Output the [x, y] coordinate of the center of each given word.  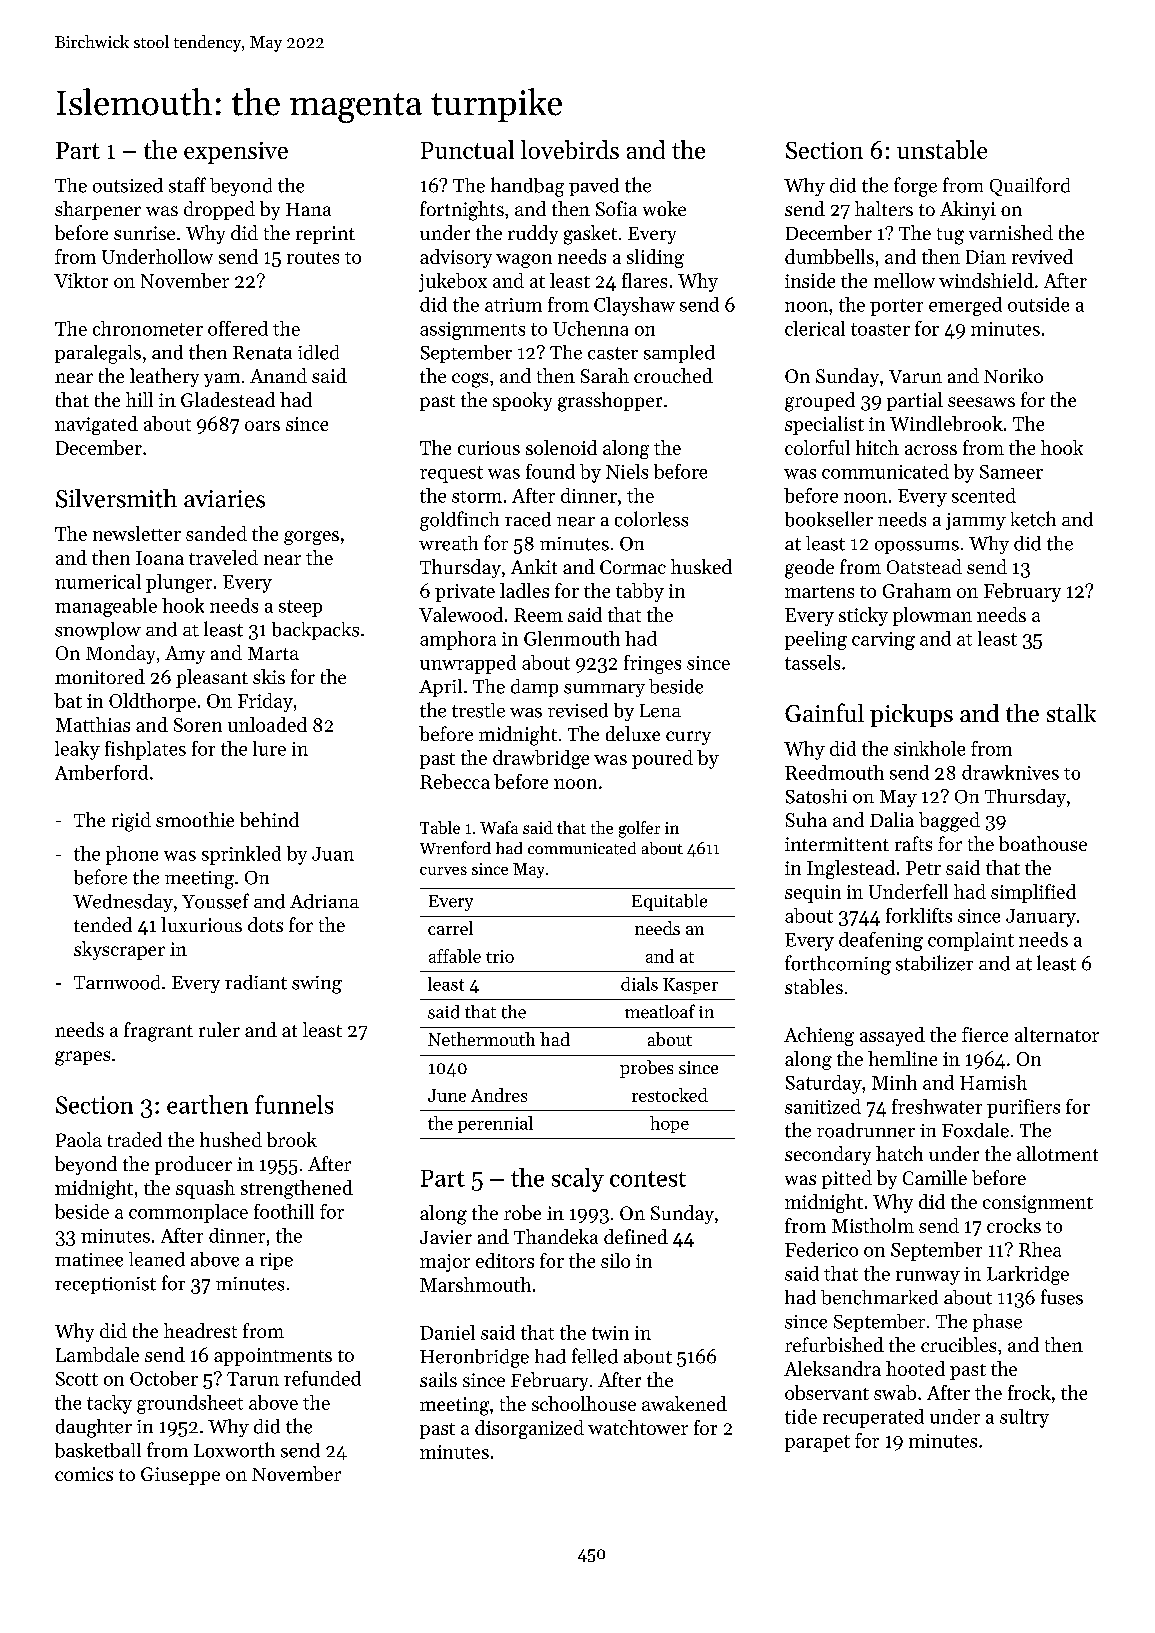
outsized [128, 185]
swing [317, 985]
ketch [1033, 519]
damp [534, 688]
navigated [96, 425]
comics [84, 1474]
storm [477, 497]
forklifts [919, 915]
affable [455, 956]
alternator [1057, 1034]
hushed [231, 1139]
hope [669, 1124]
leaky [77, 750]
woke [664, 208]
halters [884, 208]
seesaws [981, 402]
